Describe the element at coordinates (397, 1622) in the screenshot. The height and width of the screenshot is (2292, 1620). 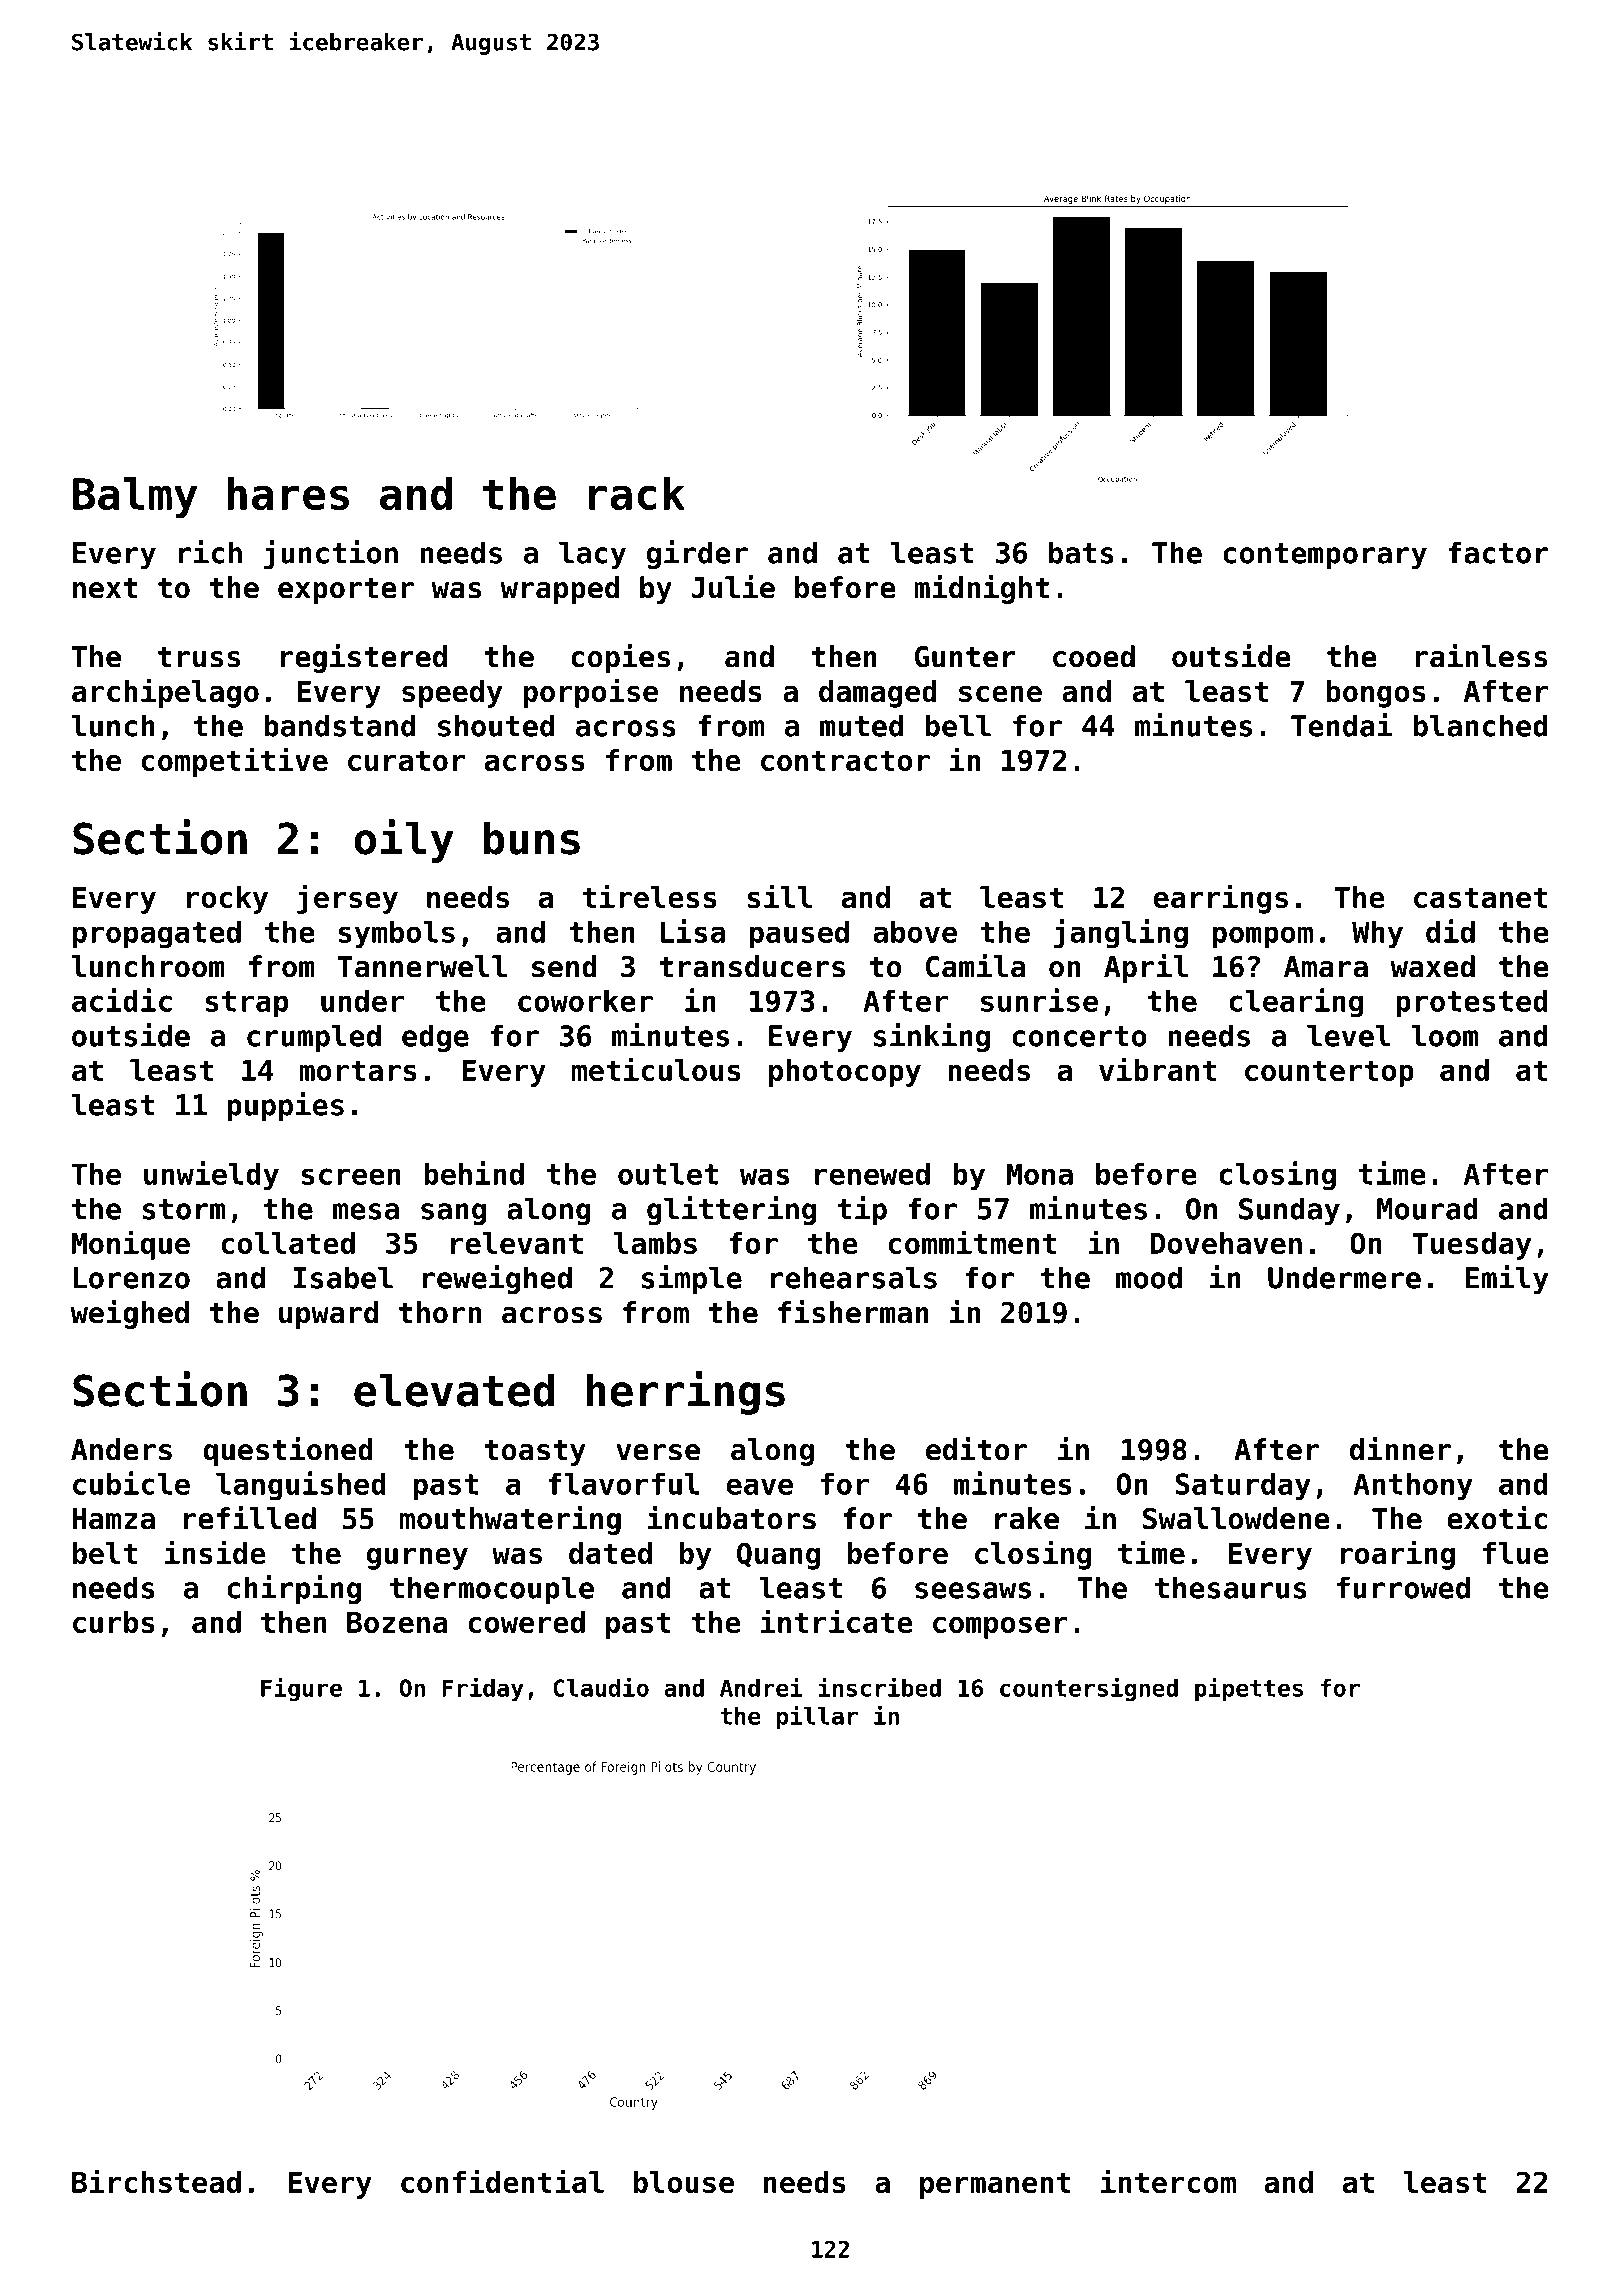
I see `Bozena` at that location.
